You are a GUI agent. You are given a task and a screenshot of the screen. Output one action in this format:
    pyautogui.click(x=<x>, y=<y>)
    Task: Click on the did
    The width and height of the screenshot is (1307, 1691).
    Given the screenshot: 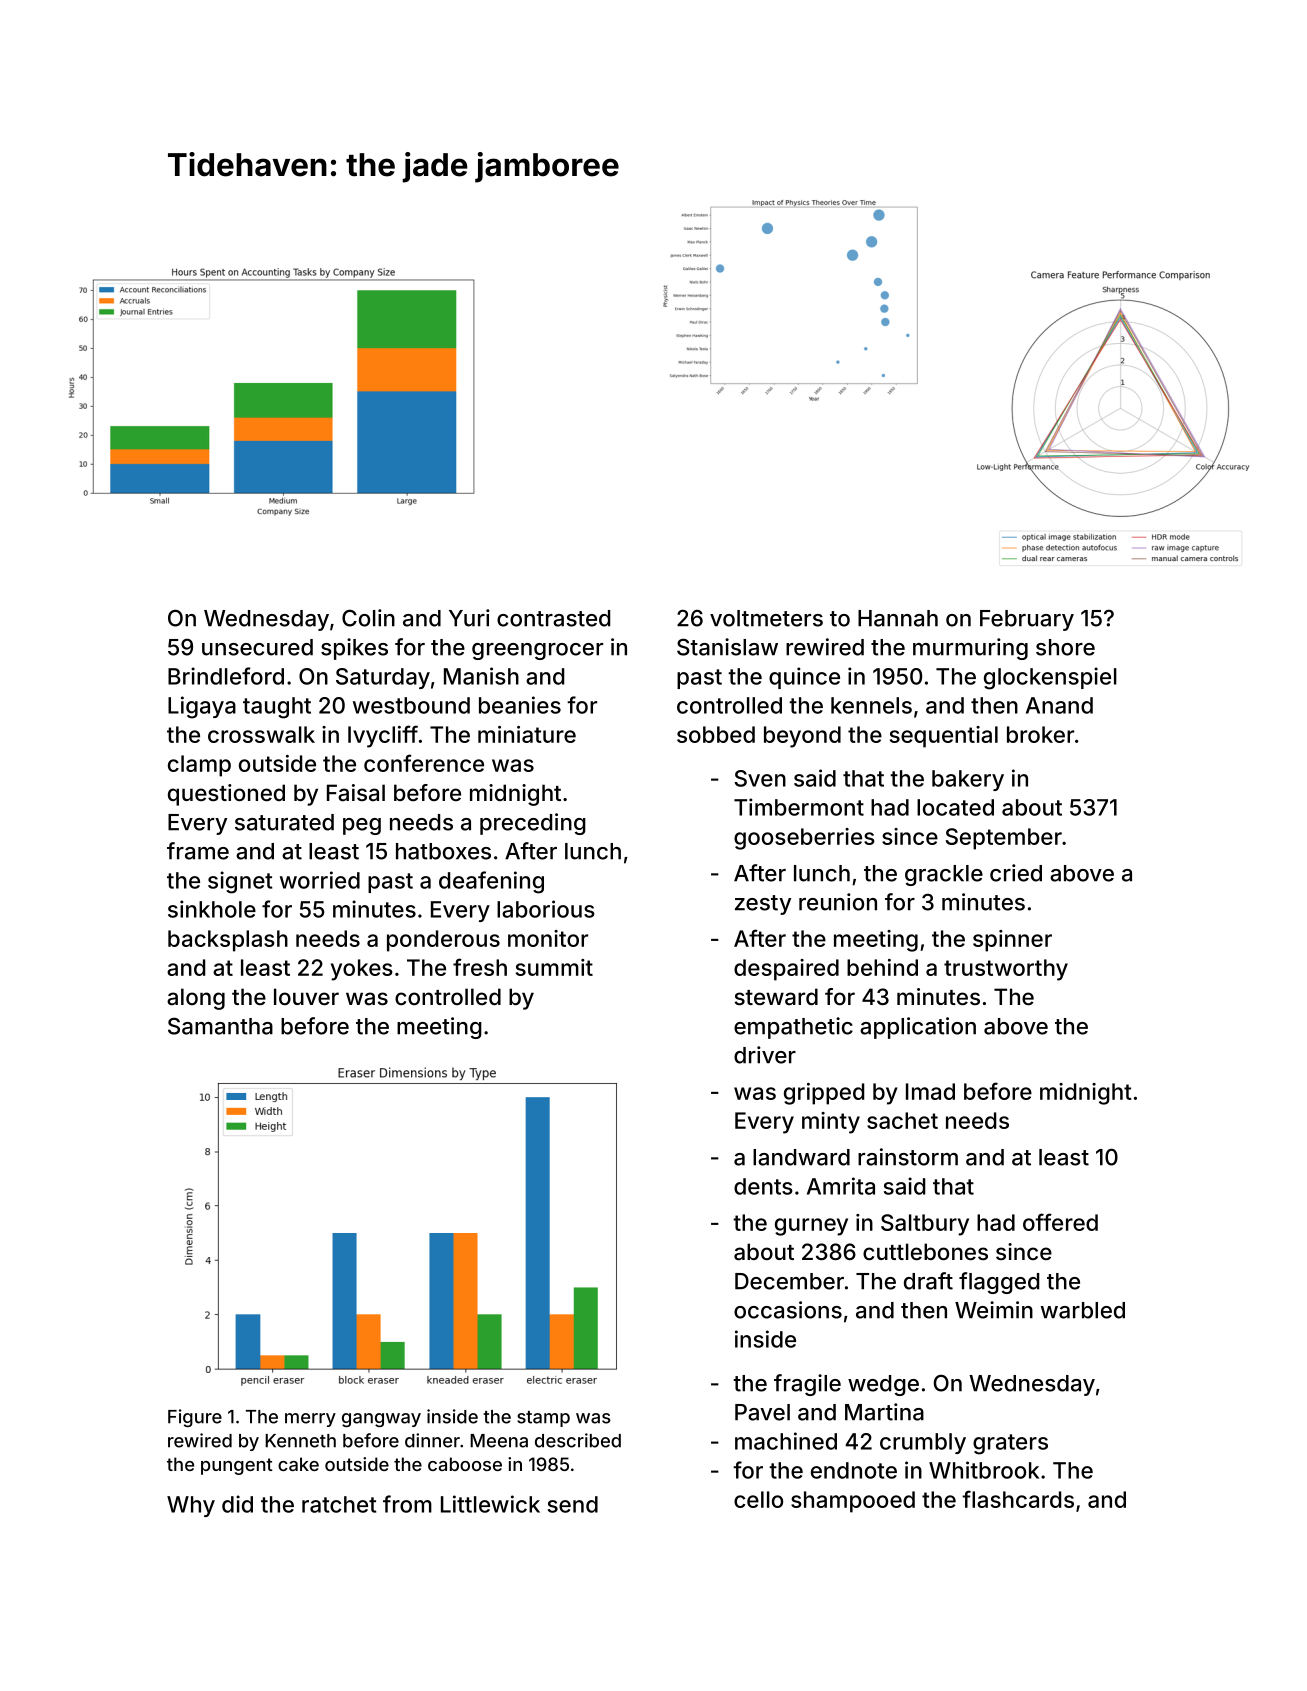 What is the action you would take?
    pyautogui.click(x=237, y=1504)
